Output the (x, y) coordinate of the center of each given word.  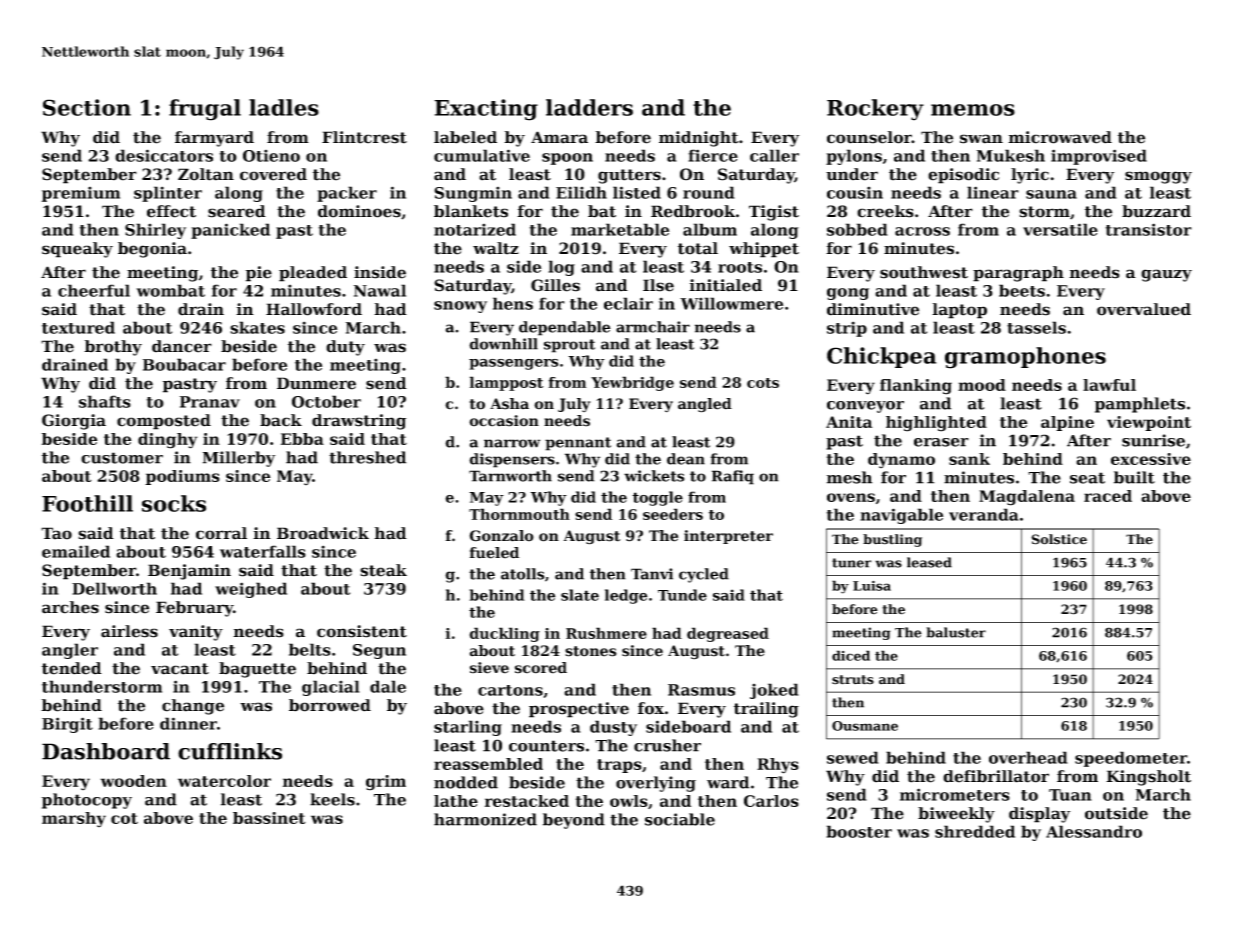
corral (221, 533)
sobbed (857, 229)
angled (705, 405)
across (922, 231)
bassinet (269, 818)
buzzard (1156, 211)
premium (81, 194)
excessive (1151, 459)
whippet (764, 250)
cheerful (94, 290)
